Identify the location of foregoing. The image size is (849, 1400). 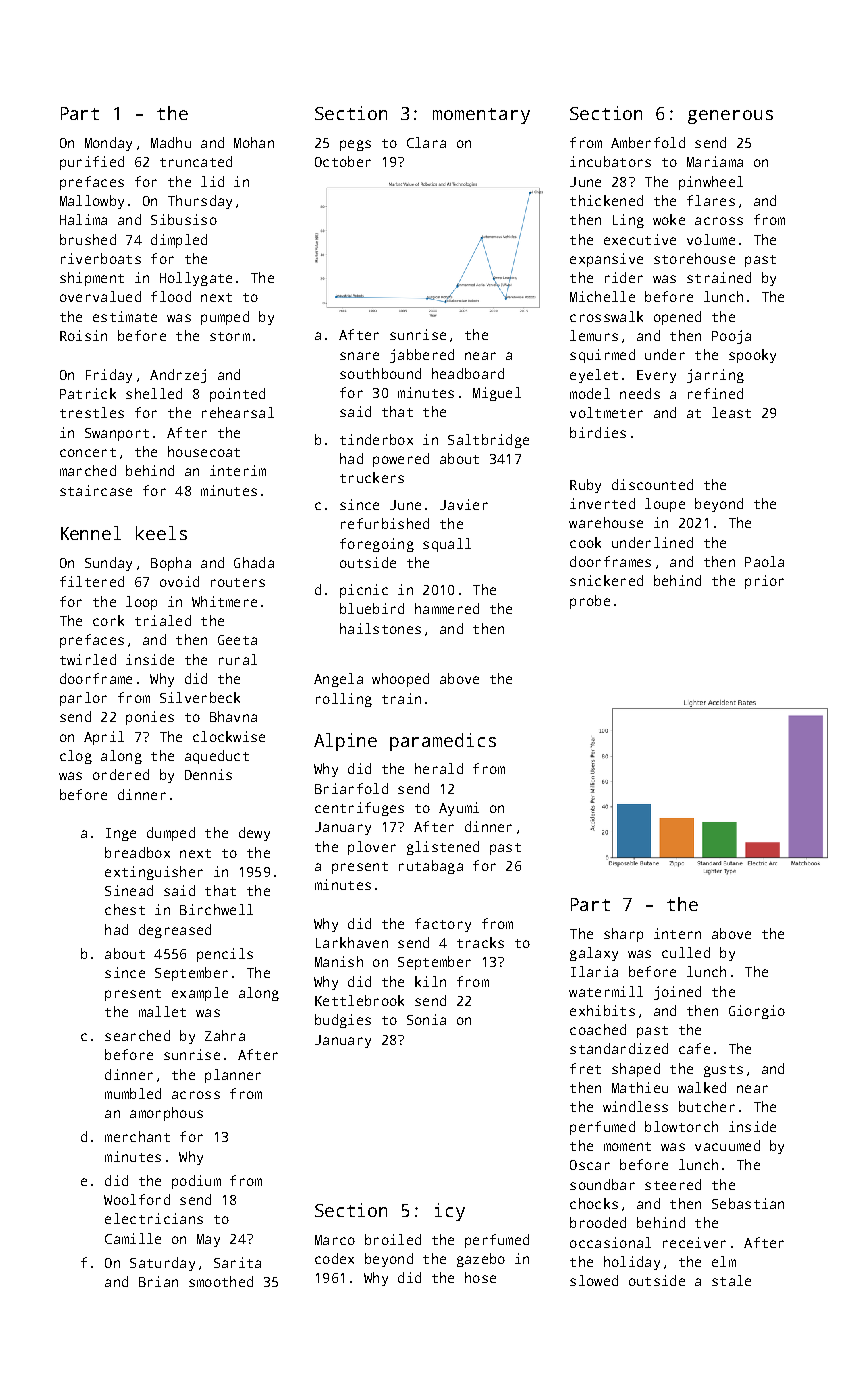
(377, 545).
